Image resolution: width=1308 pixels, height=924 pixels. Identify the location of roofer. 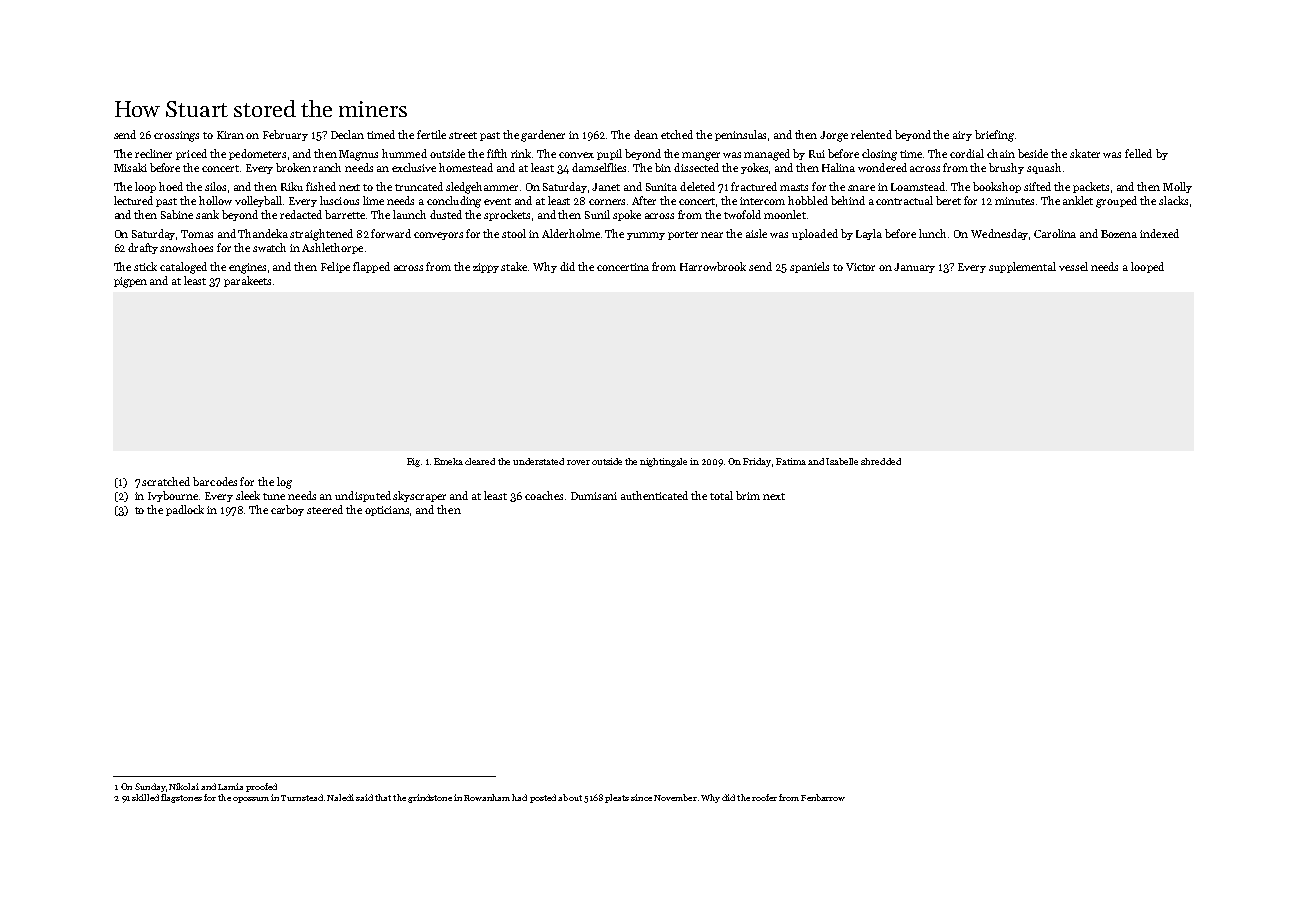
(764, 797).
